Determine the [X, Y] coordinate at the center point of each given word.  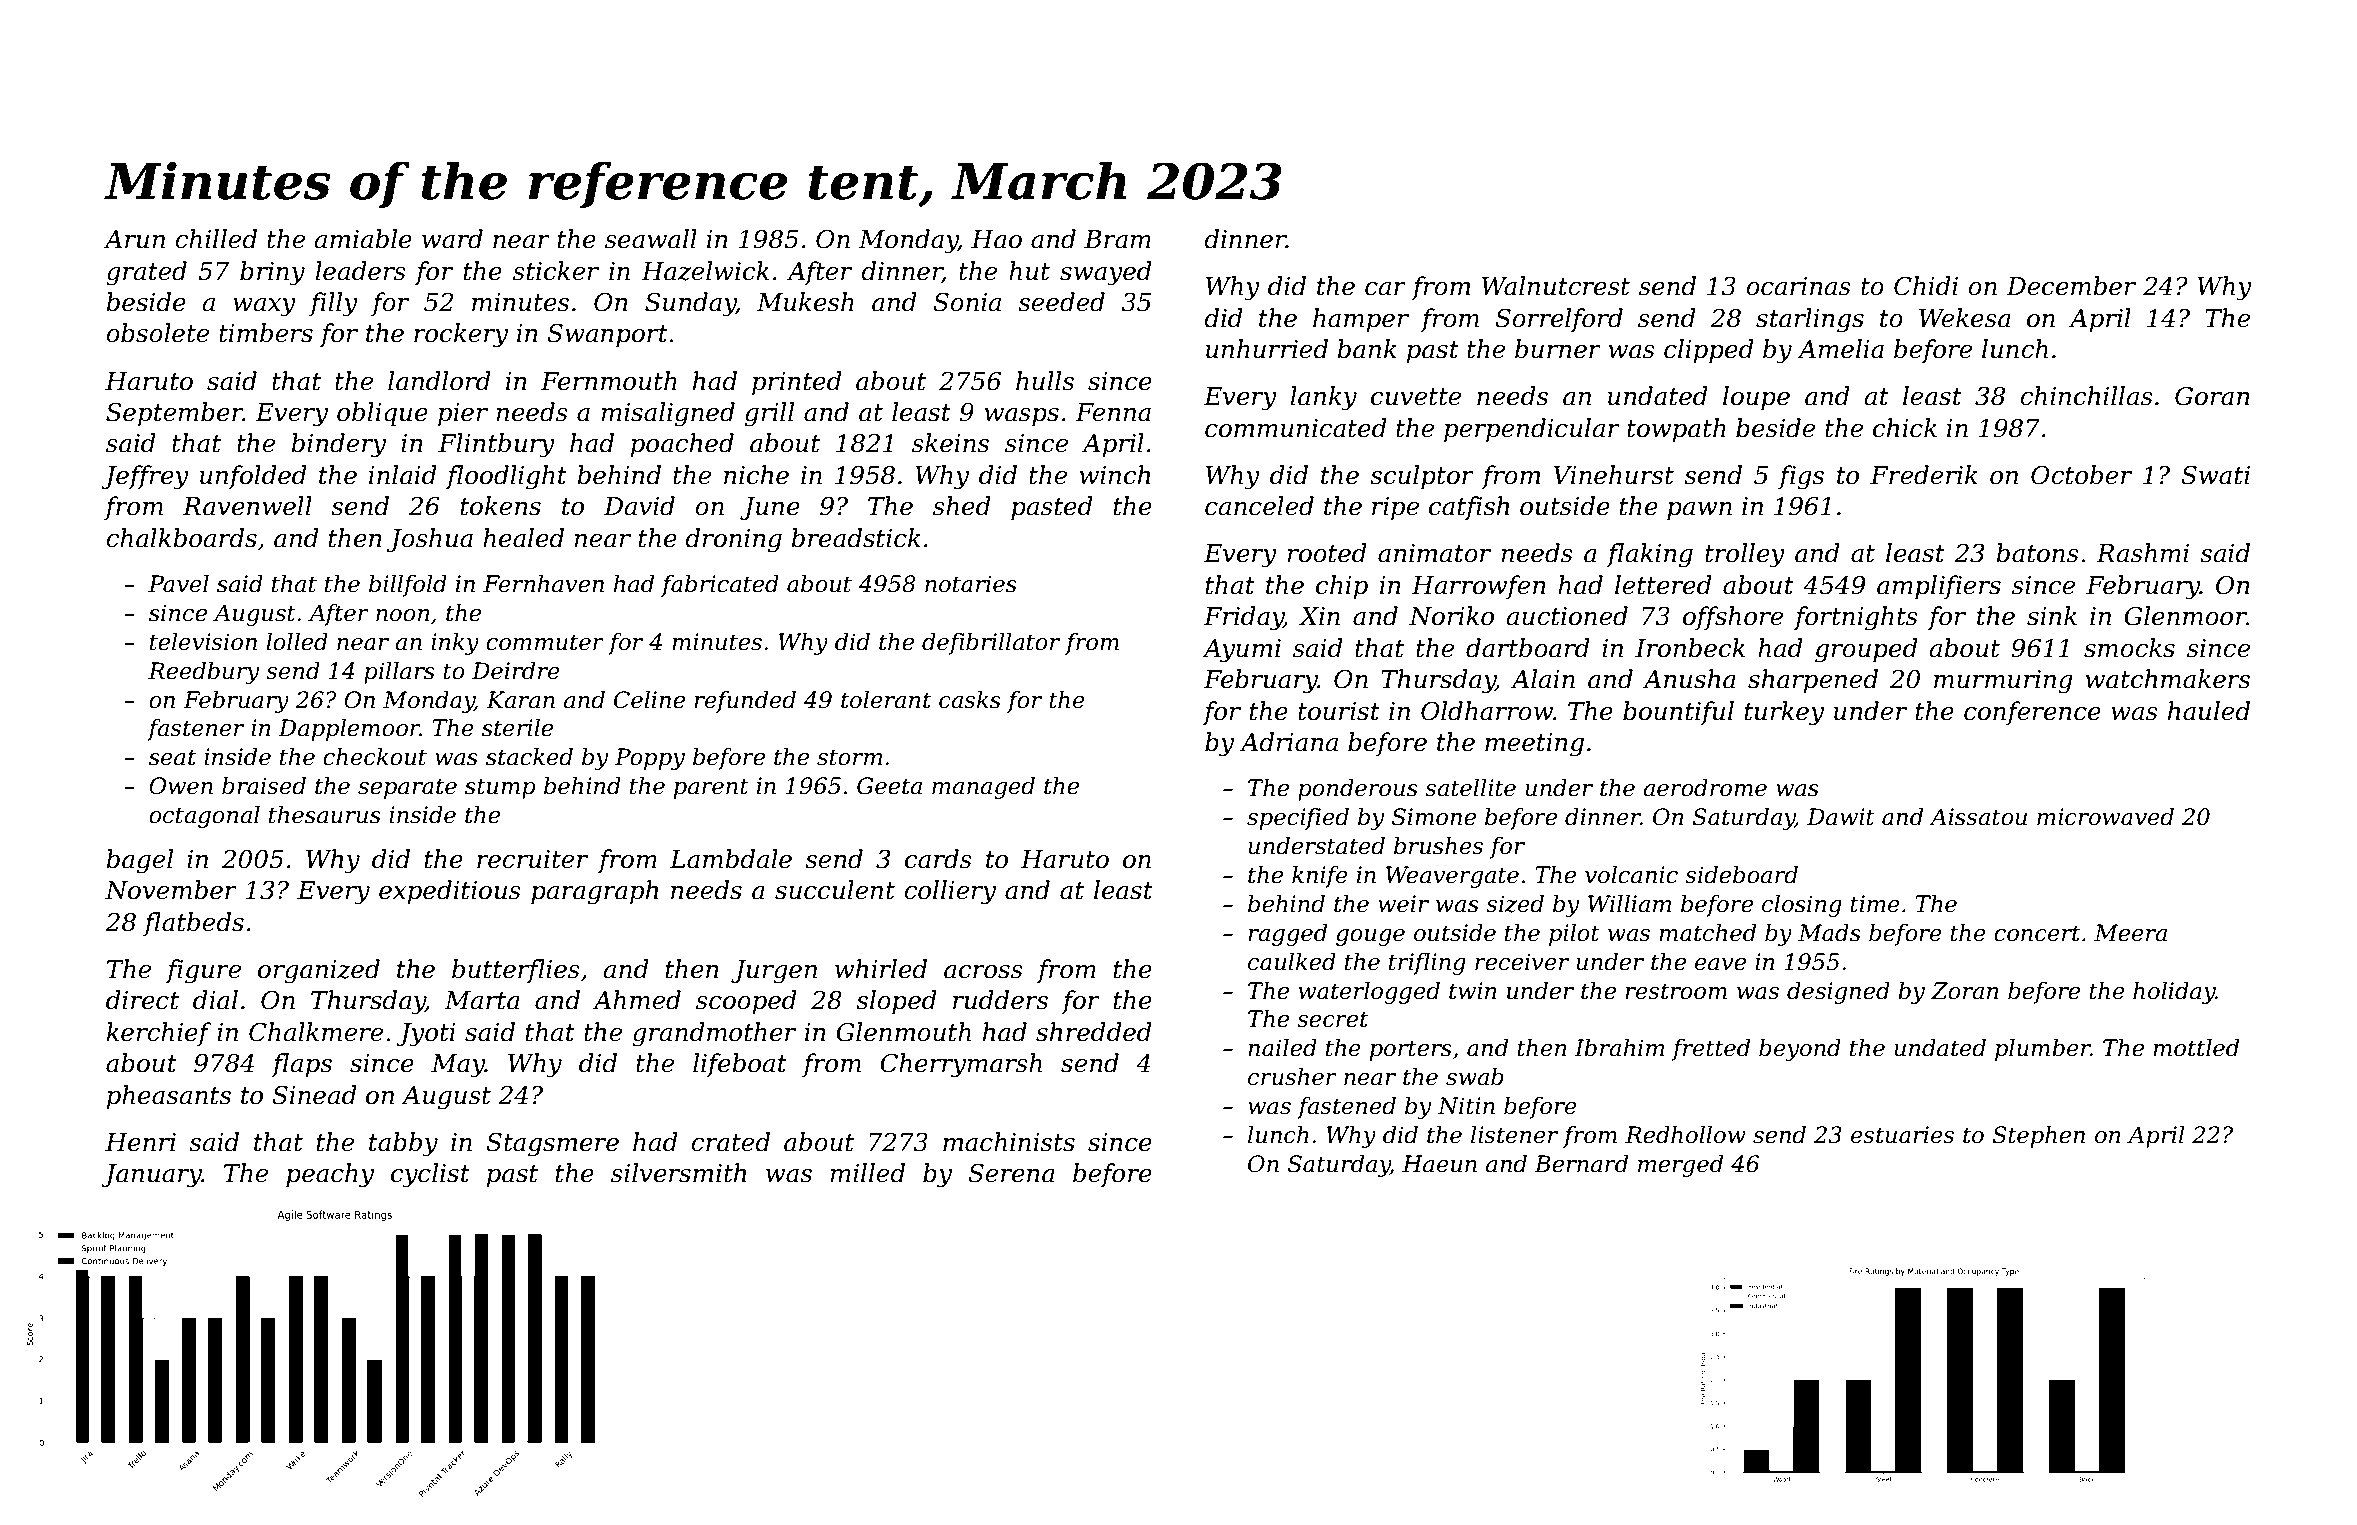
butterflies [516, 971]
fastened [1346, 1108]
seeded [1061, 302]
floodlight [506, 477]
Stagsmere [552, 1145]
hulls [1045, 381]
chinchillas [2086, 396]
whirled [881, 969]
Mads [1829, 933]
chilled [216, 239]
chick [1905, 428]
